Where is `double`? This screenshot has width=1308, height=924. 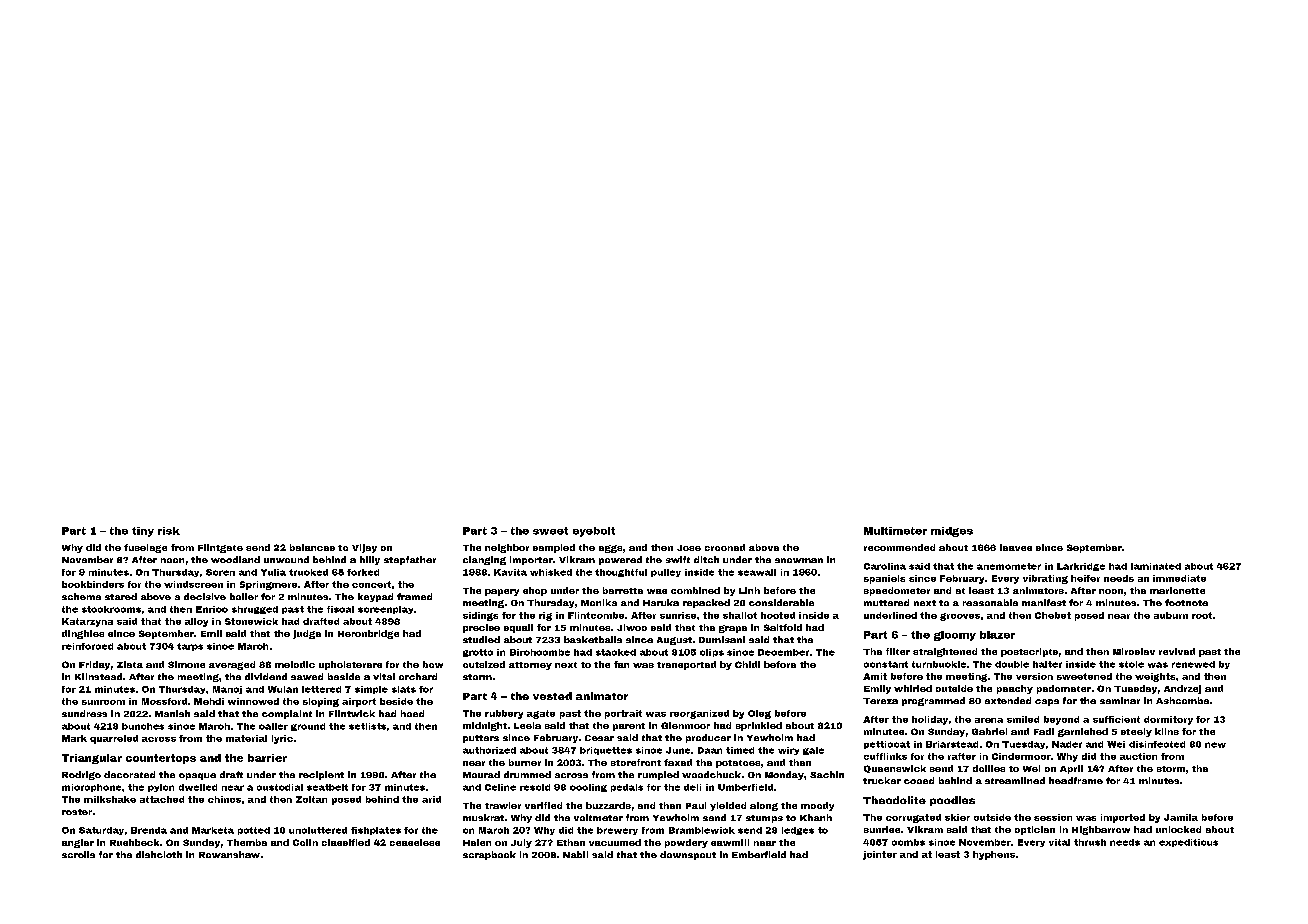
double is located at coordinates (1012, 664).
